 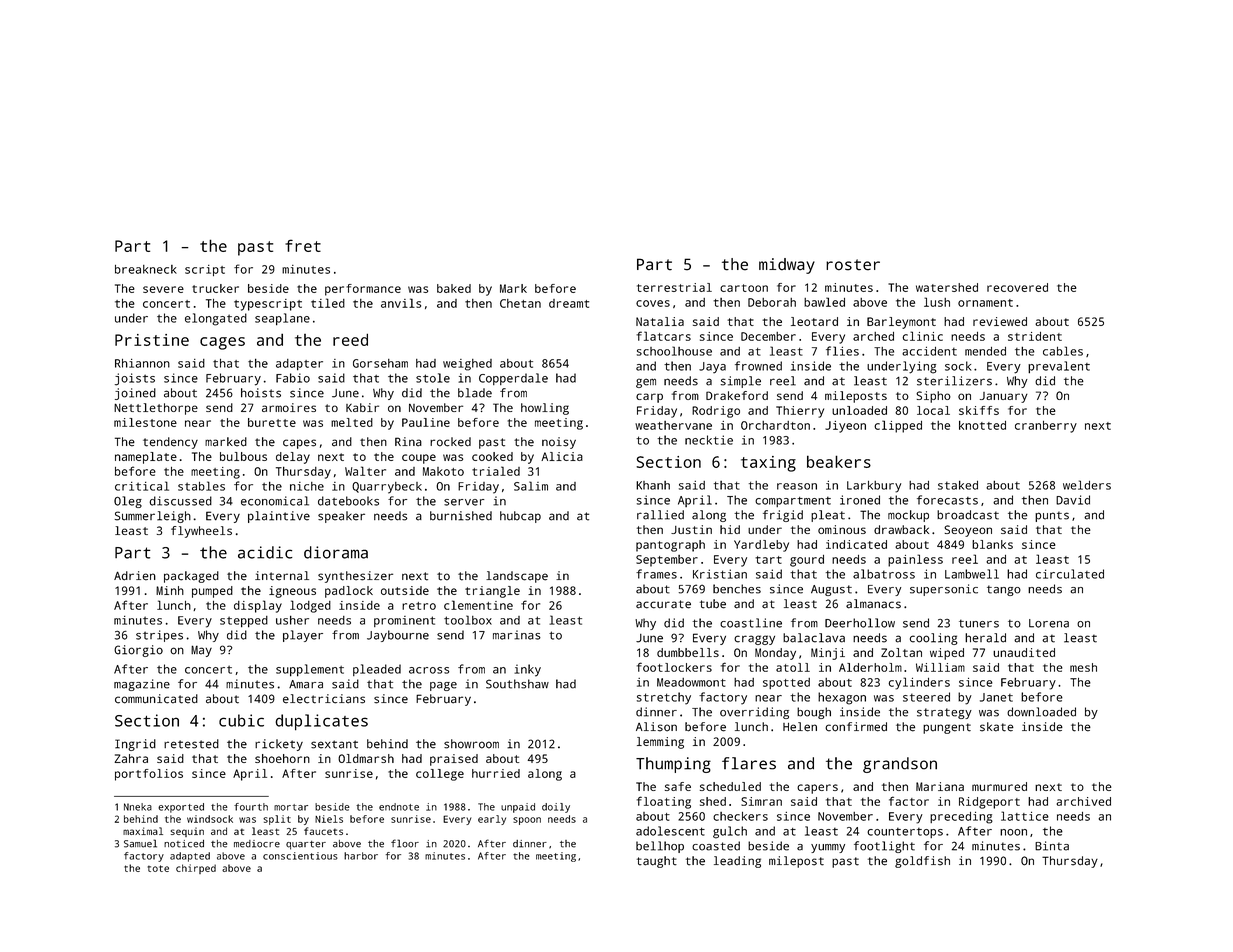 I want to click on fret, so click(x=303, y=245).
